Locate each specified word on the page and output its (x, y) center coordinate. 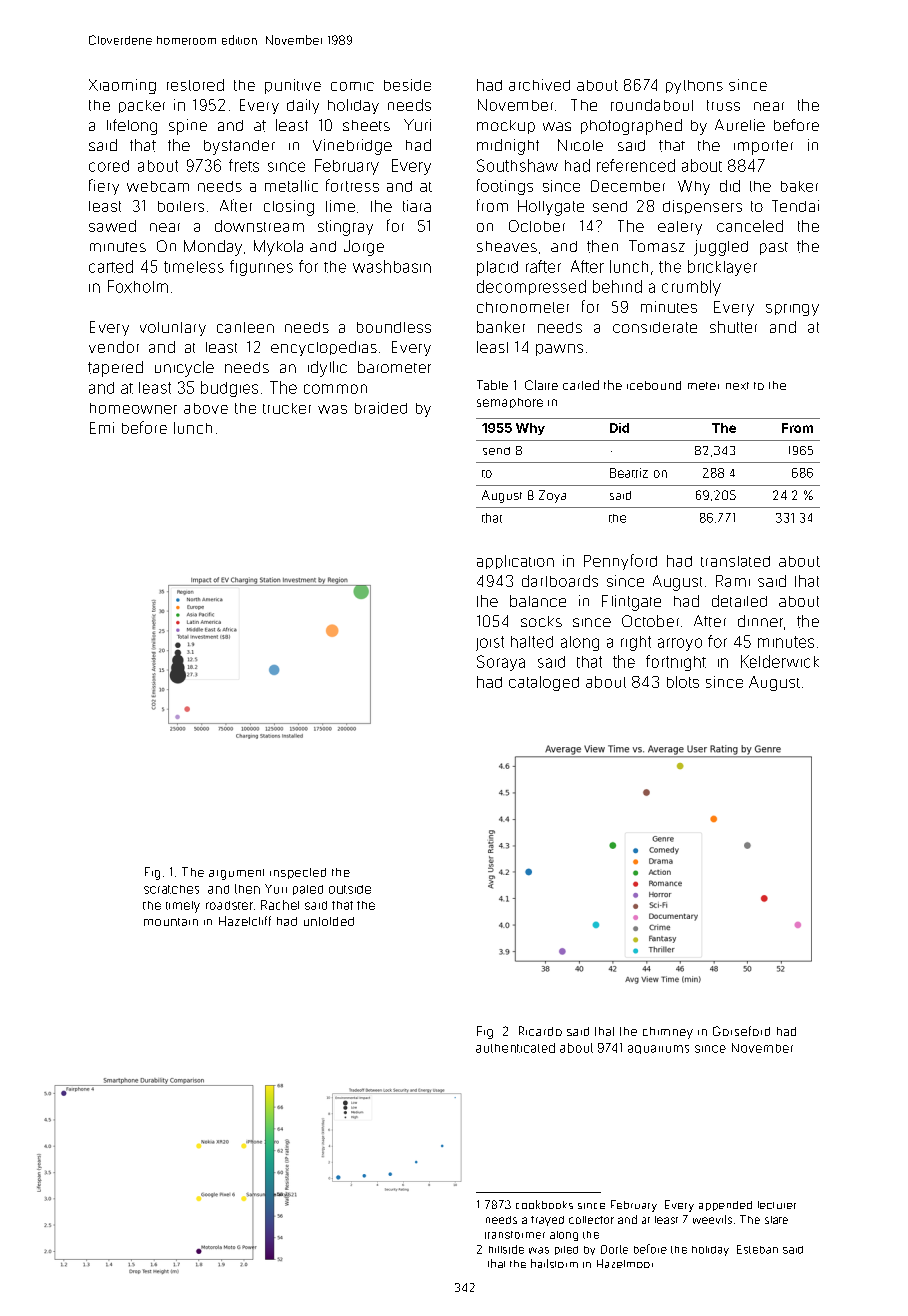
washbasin (392, 266)
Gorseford (741, 1031)
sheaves (507, 246)
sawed (112, 226)
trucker (287, 408)
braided (381, 408)
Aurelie (740, 125)
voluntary (173, 329)
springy (792, 310)
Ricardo (540, 1031)
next (737, 386)
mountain (171, 922)
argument (236, 874)
